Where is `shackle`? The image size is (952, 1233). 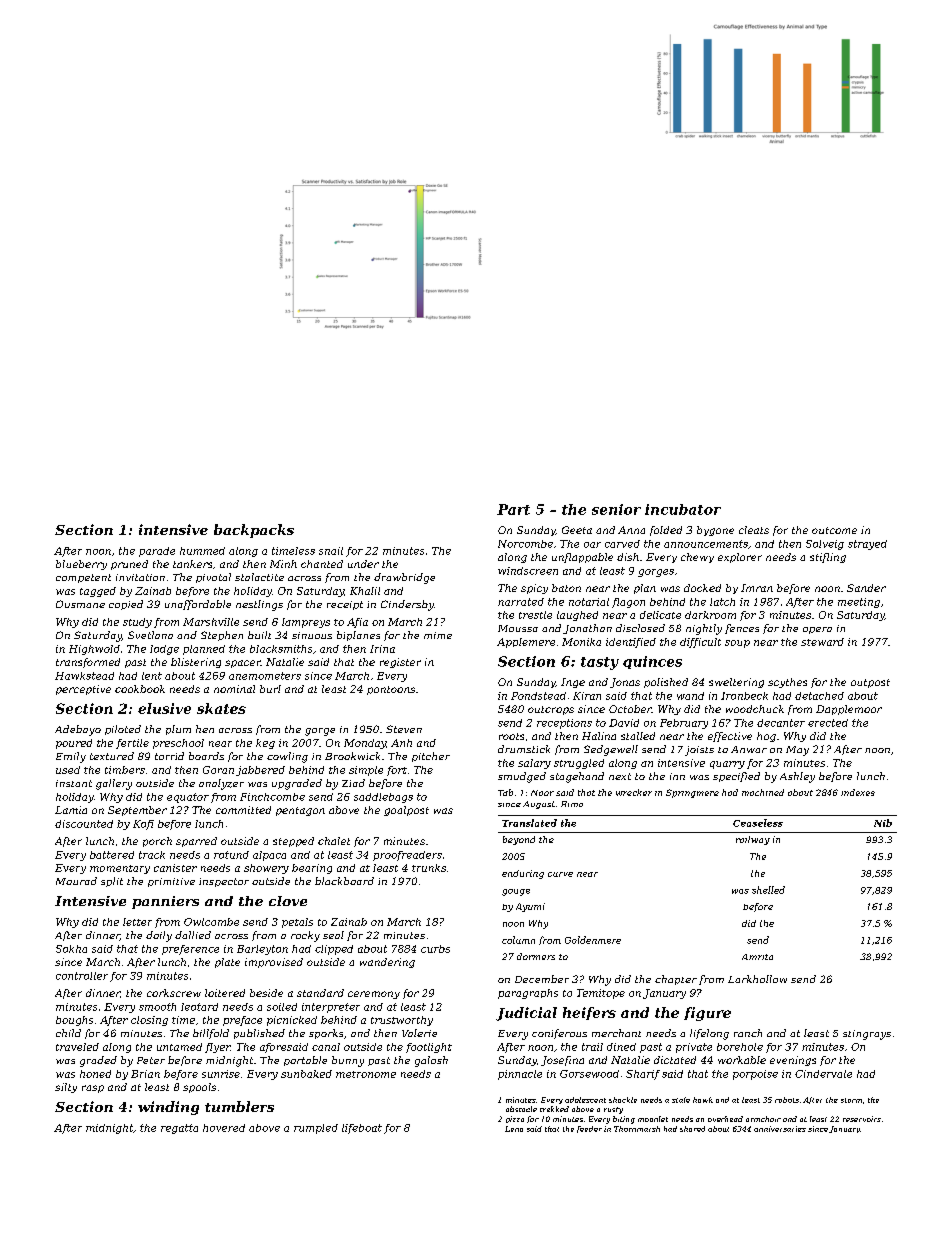
shackle is located at coordinates (623, 1100).
